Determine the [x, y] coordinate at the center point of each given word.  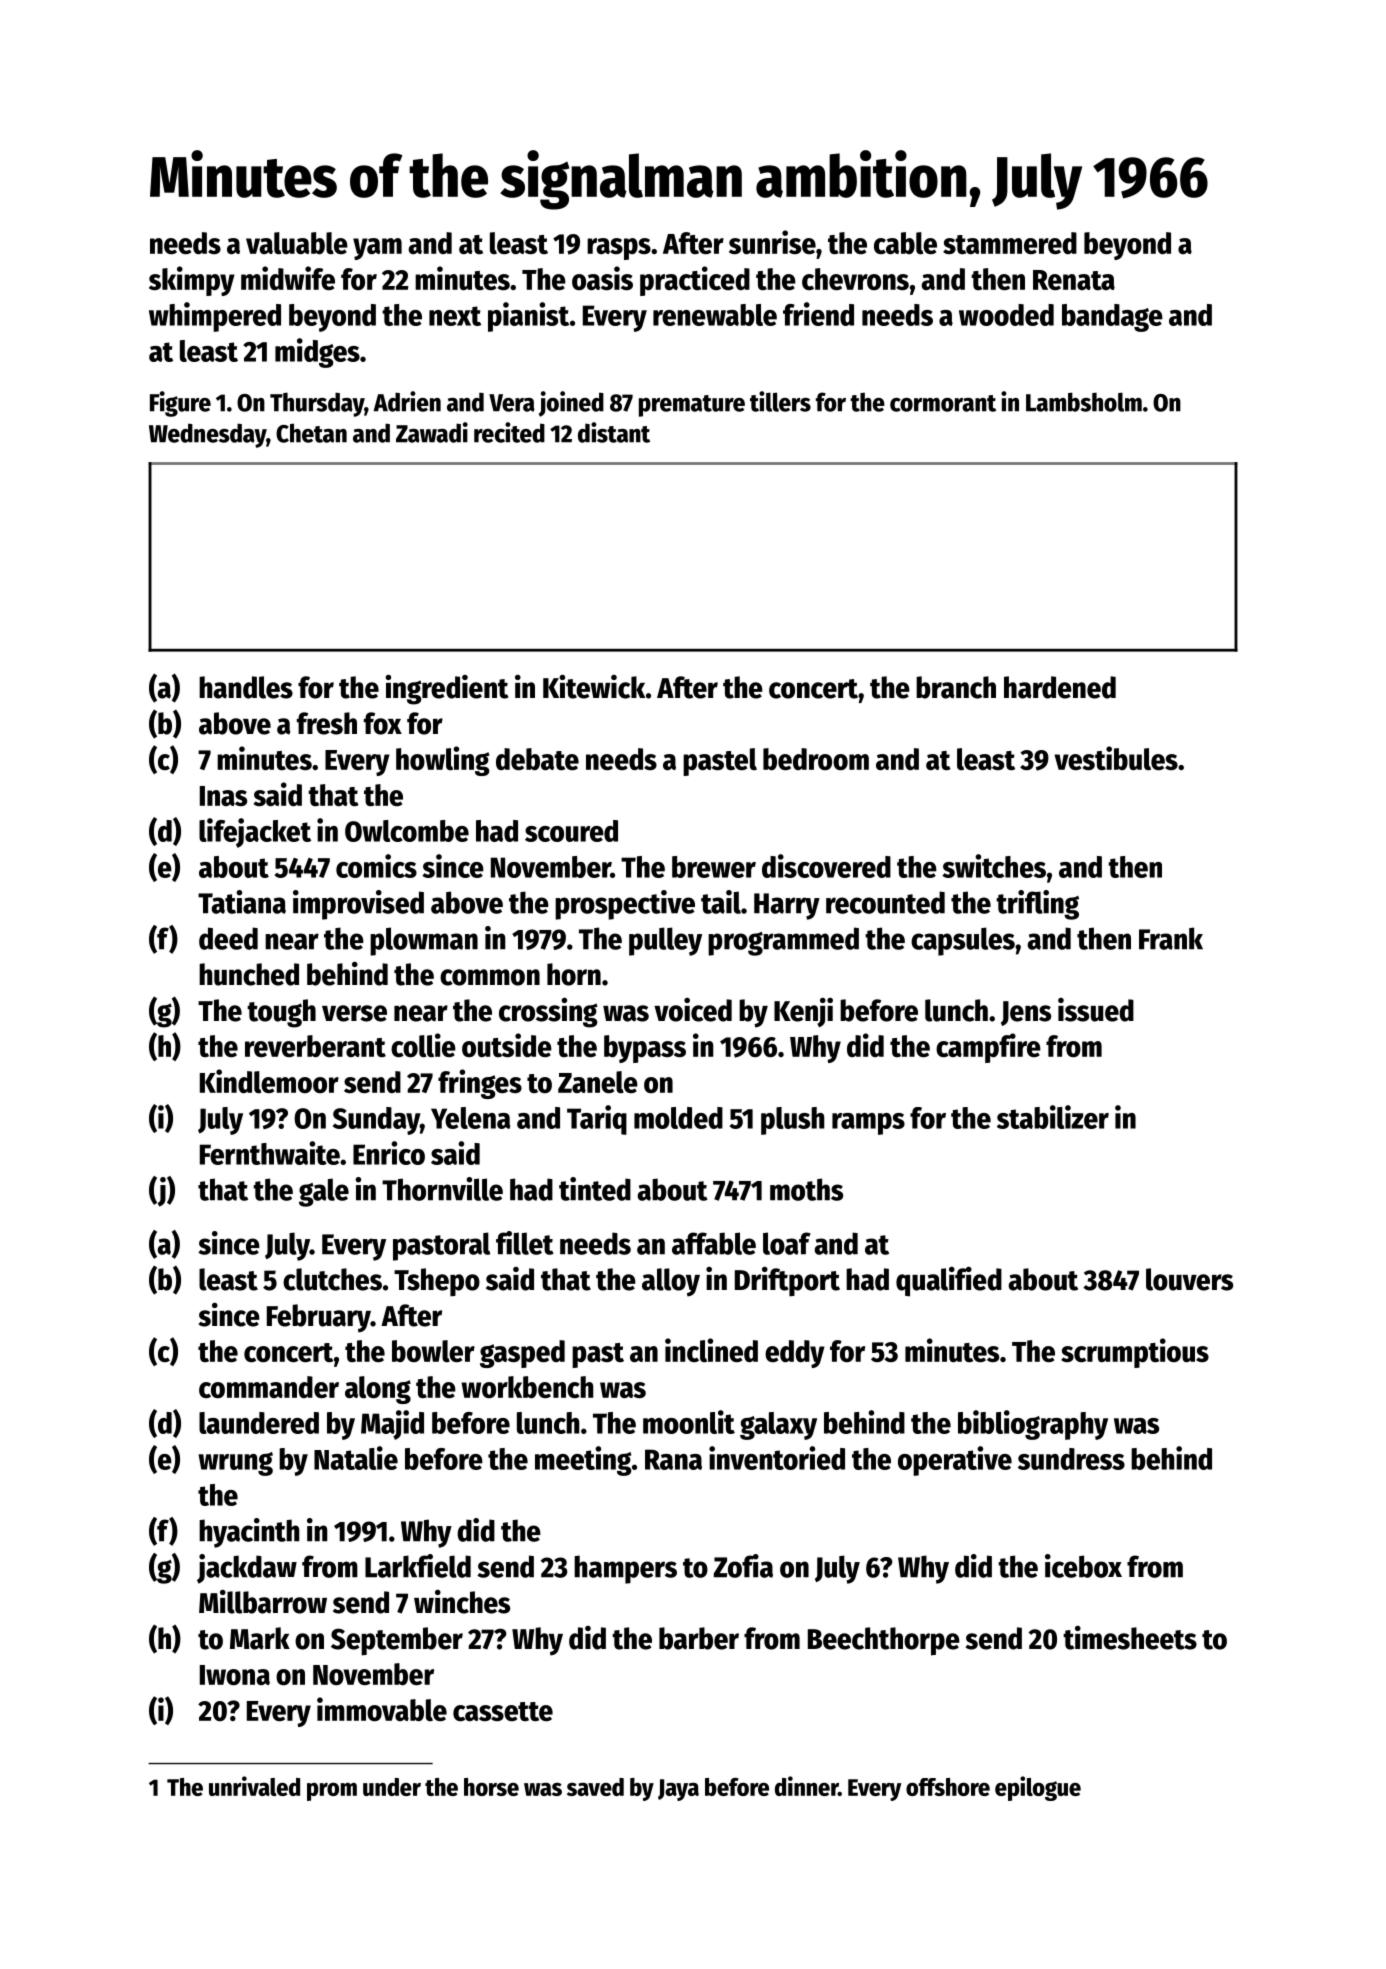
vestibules [1116, 758]
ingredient [447, 689]
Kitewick [594, 686]
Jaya [678, 1790]
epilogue [1038, 1788]
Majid [392, 1425]
